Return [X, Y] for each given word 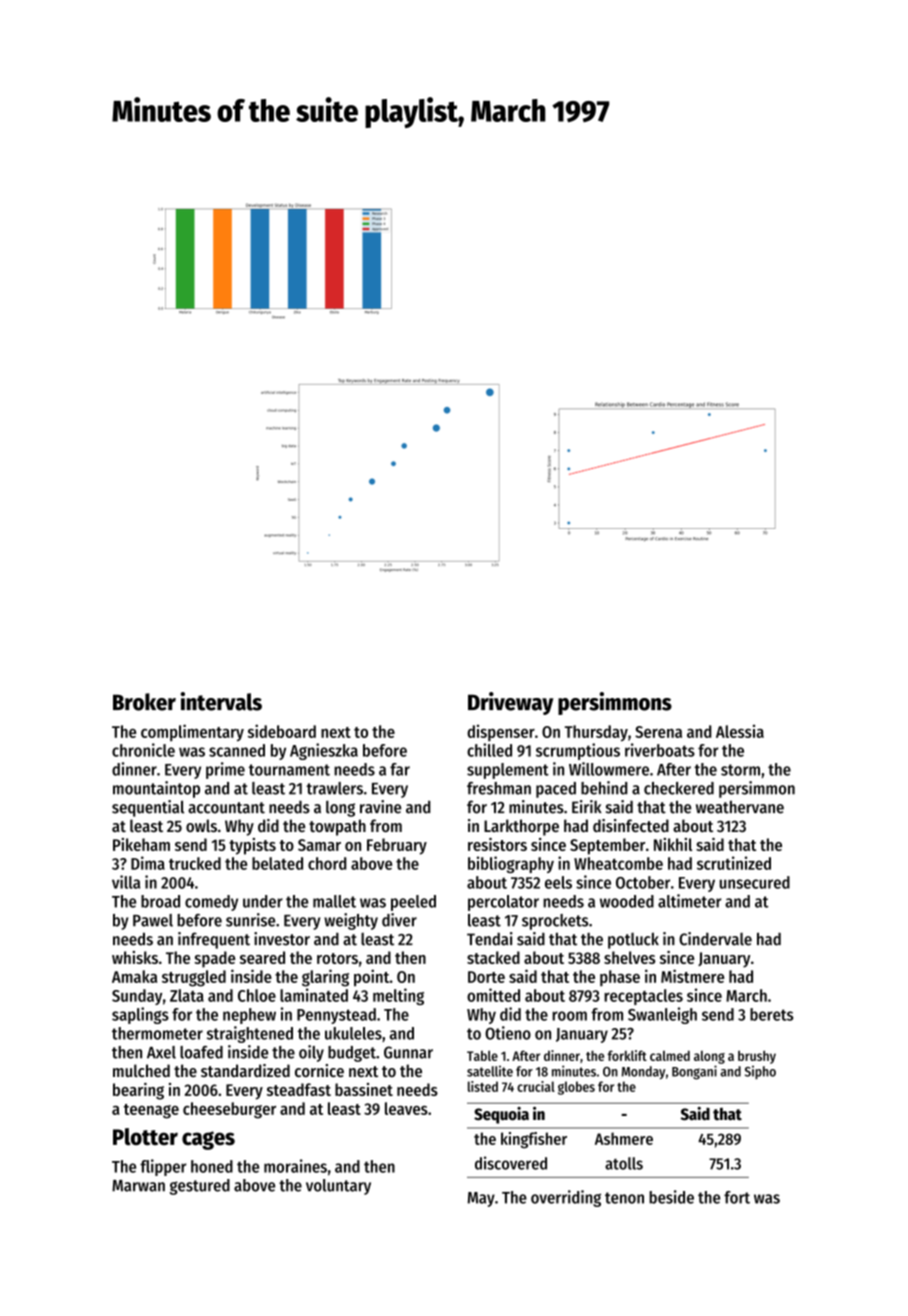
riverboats [660, 750]
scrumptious [578, 751]
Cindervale [715, 939]
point [371, 978]
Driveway [510, 703]
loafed [201, 1052]
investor [282, 939]
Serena [658, 732]
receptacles [643, 997]
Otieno [508, 1033]
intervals [221, 701]
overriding [566, 1198]
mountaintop [156, 789]
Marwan [138, 1186]
